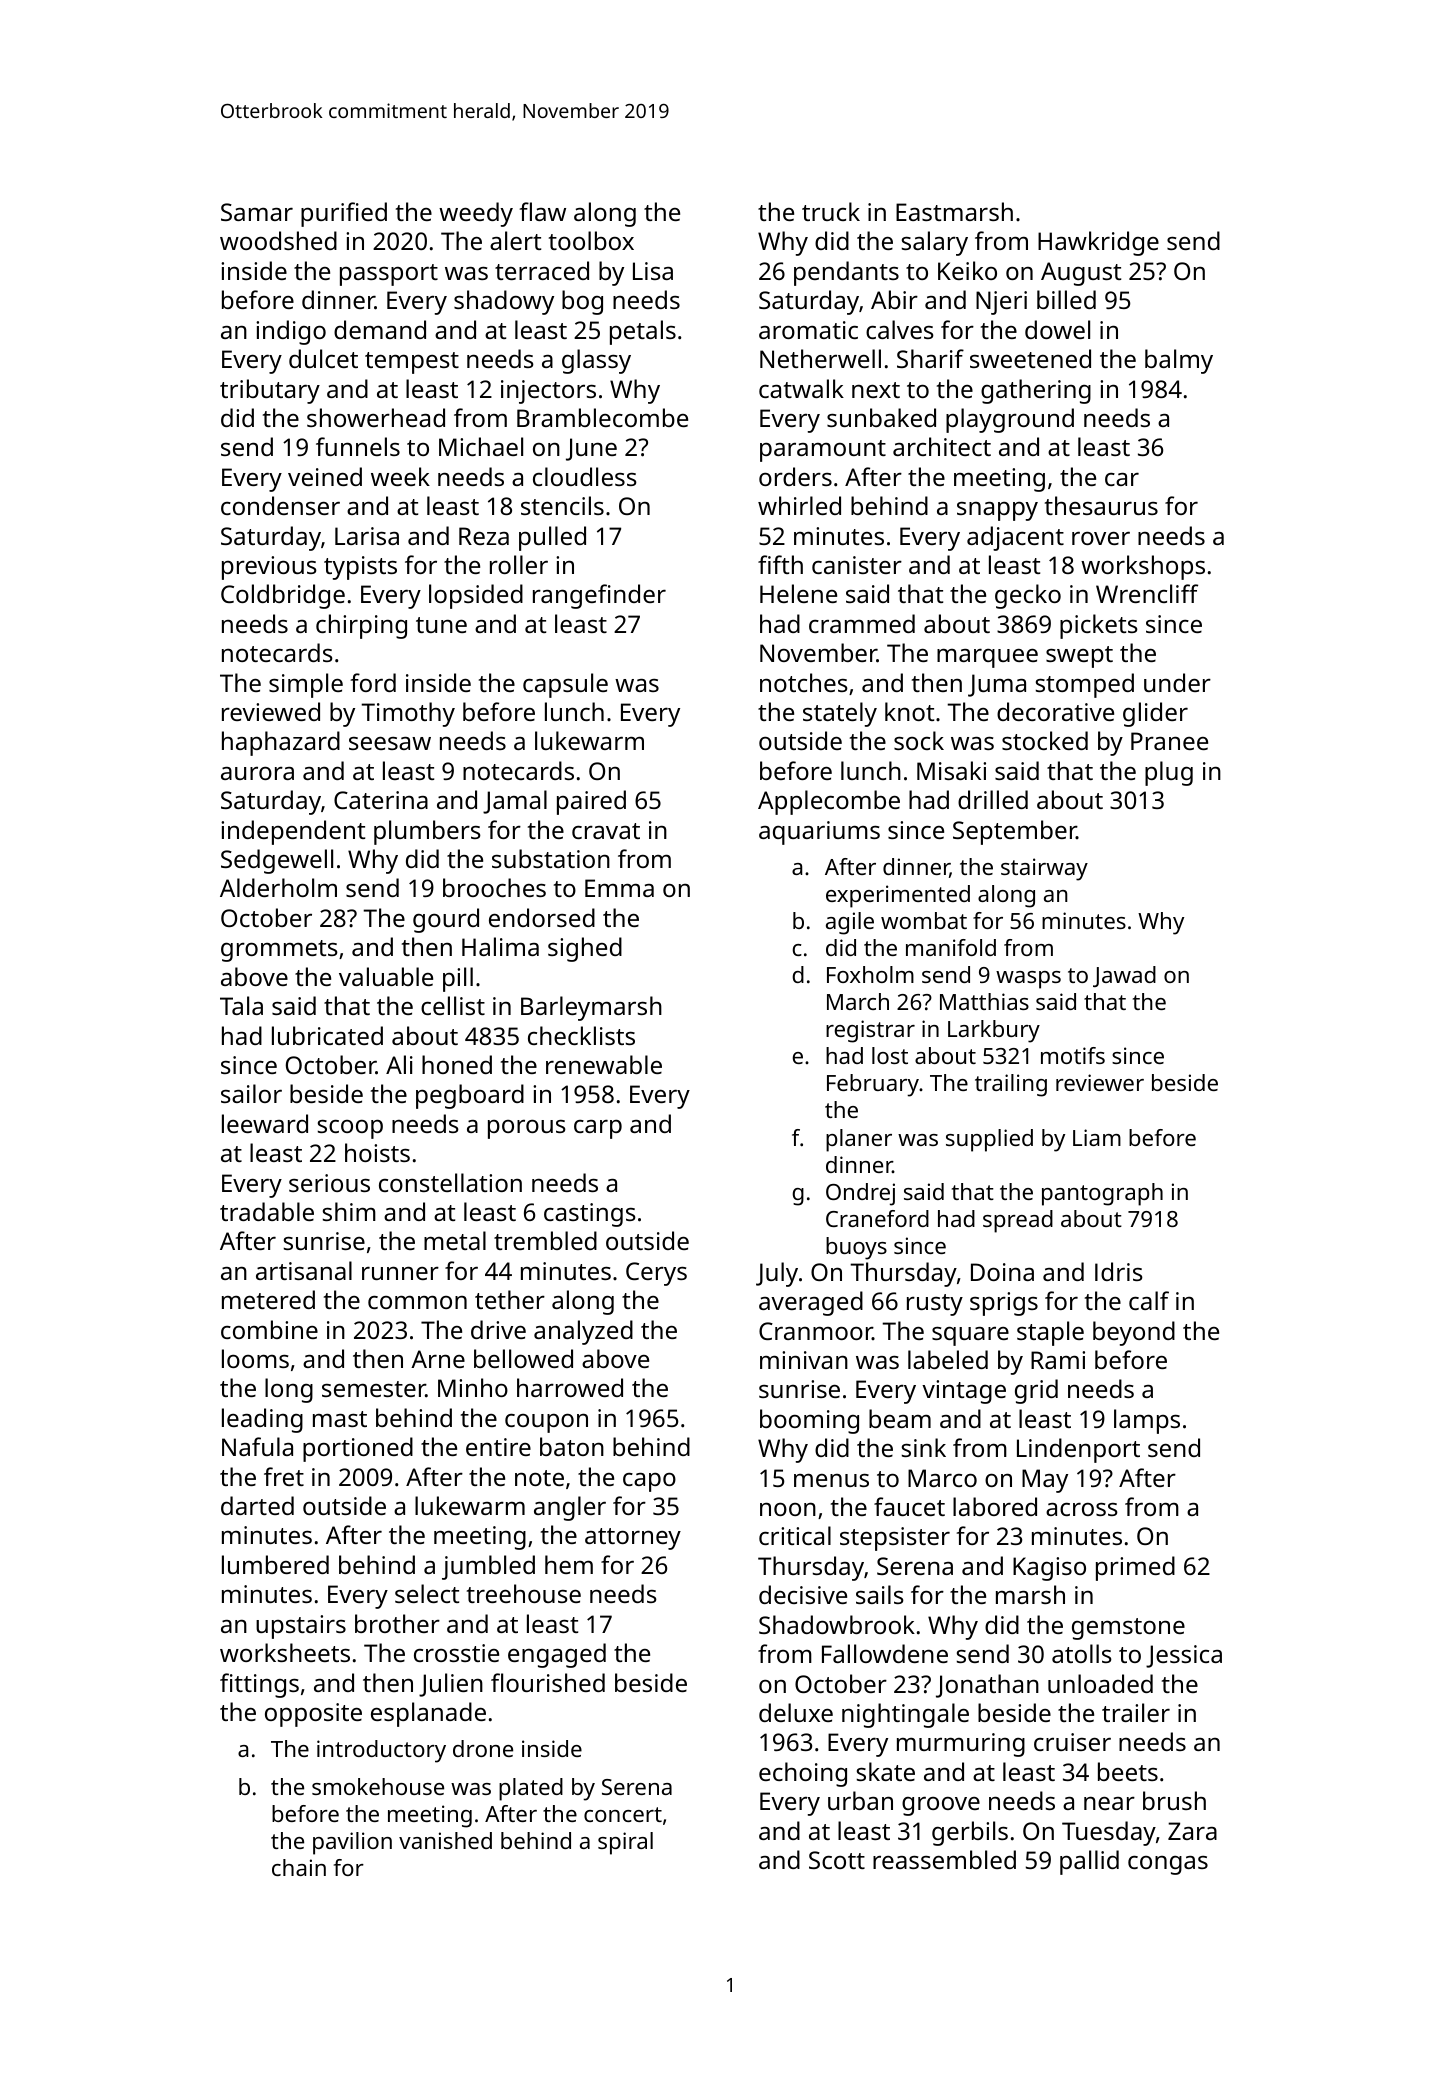 The width and height of the screenshot is (1450, 2100). I want to click on vanished, so click(445, 1840).
